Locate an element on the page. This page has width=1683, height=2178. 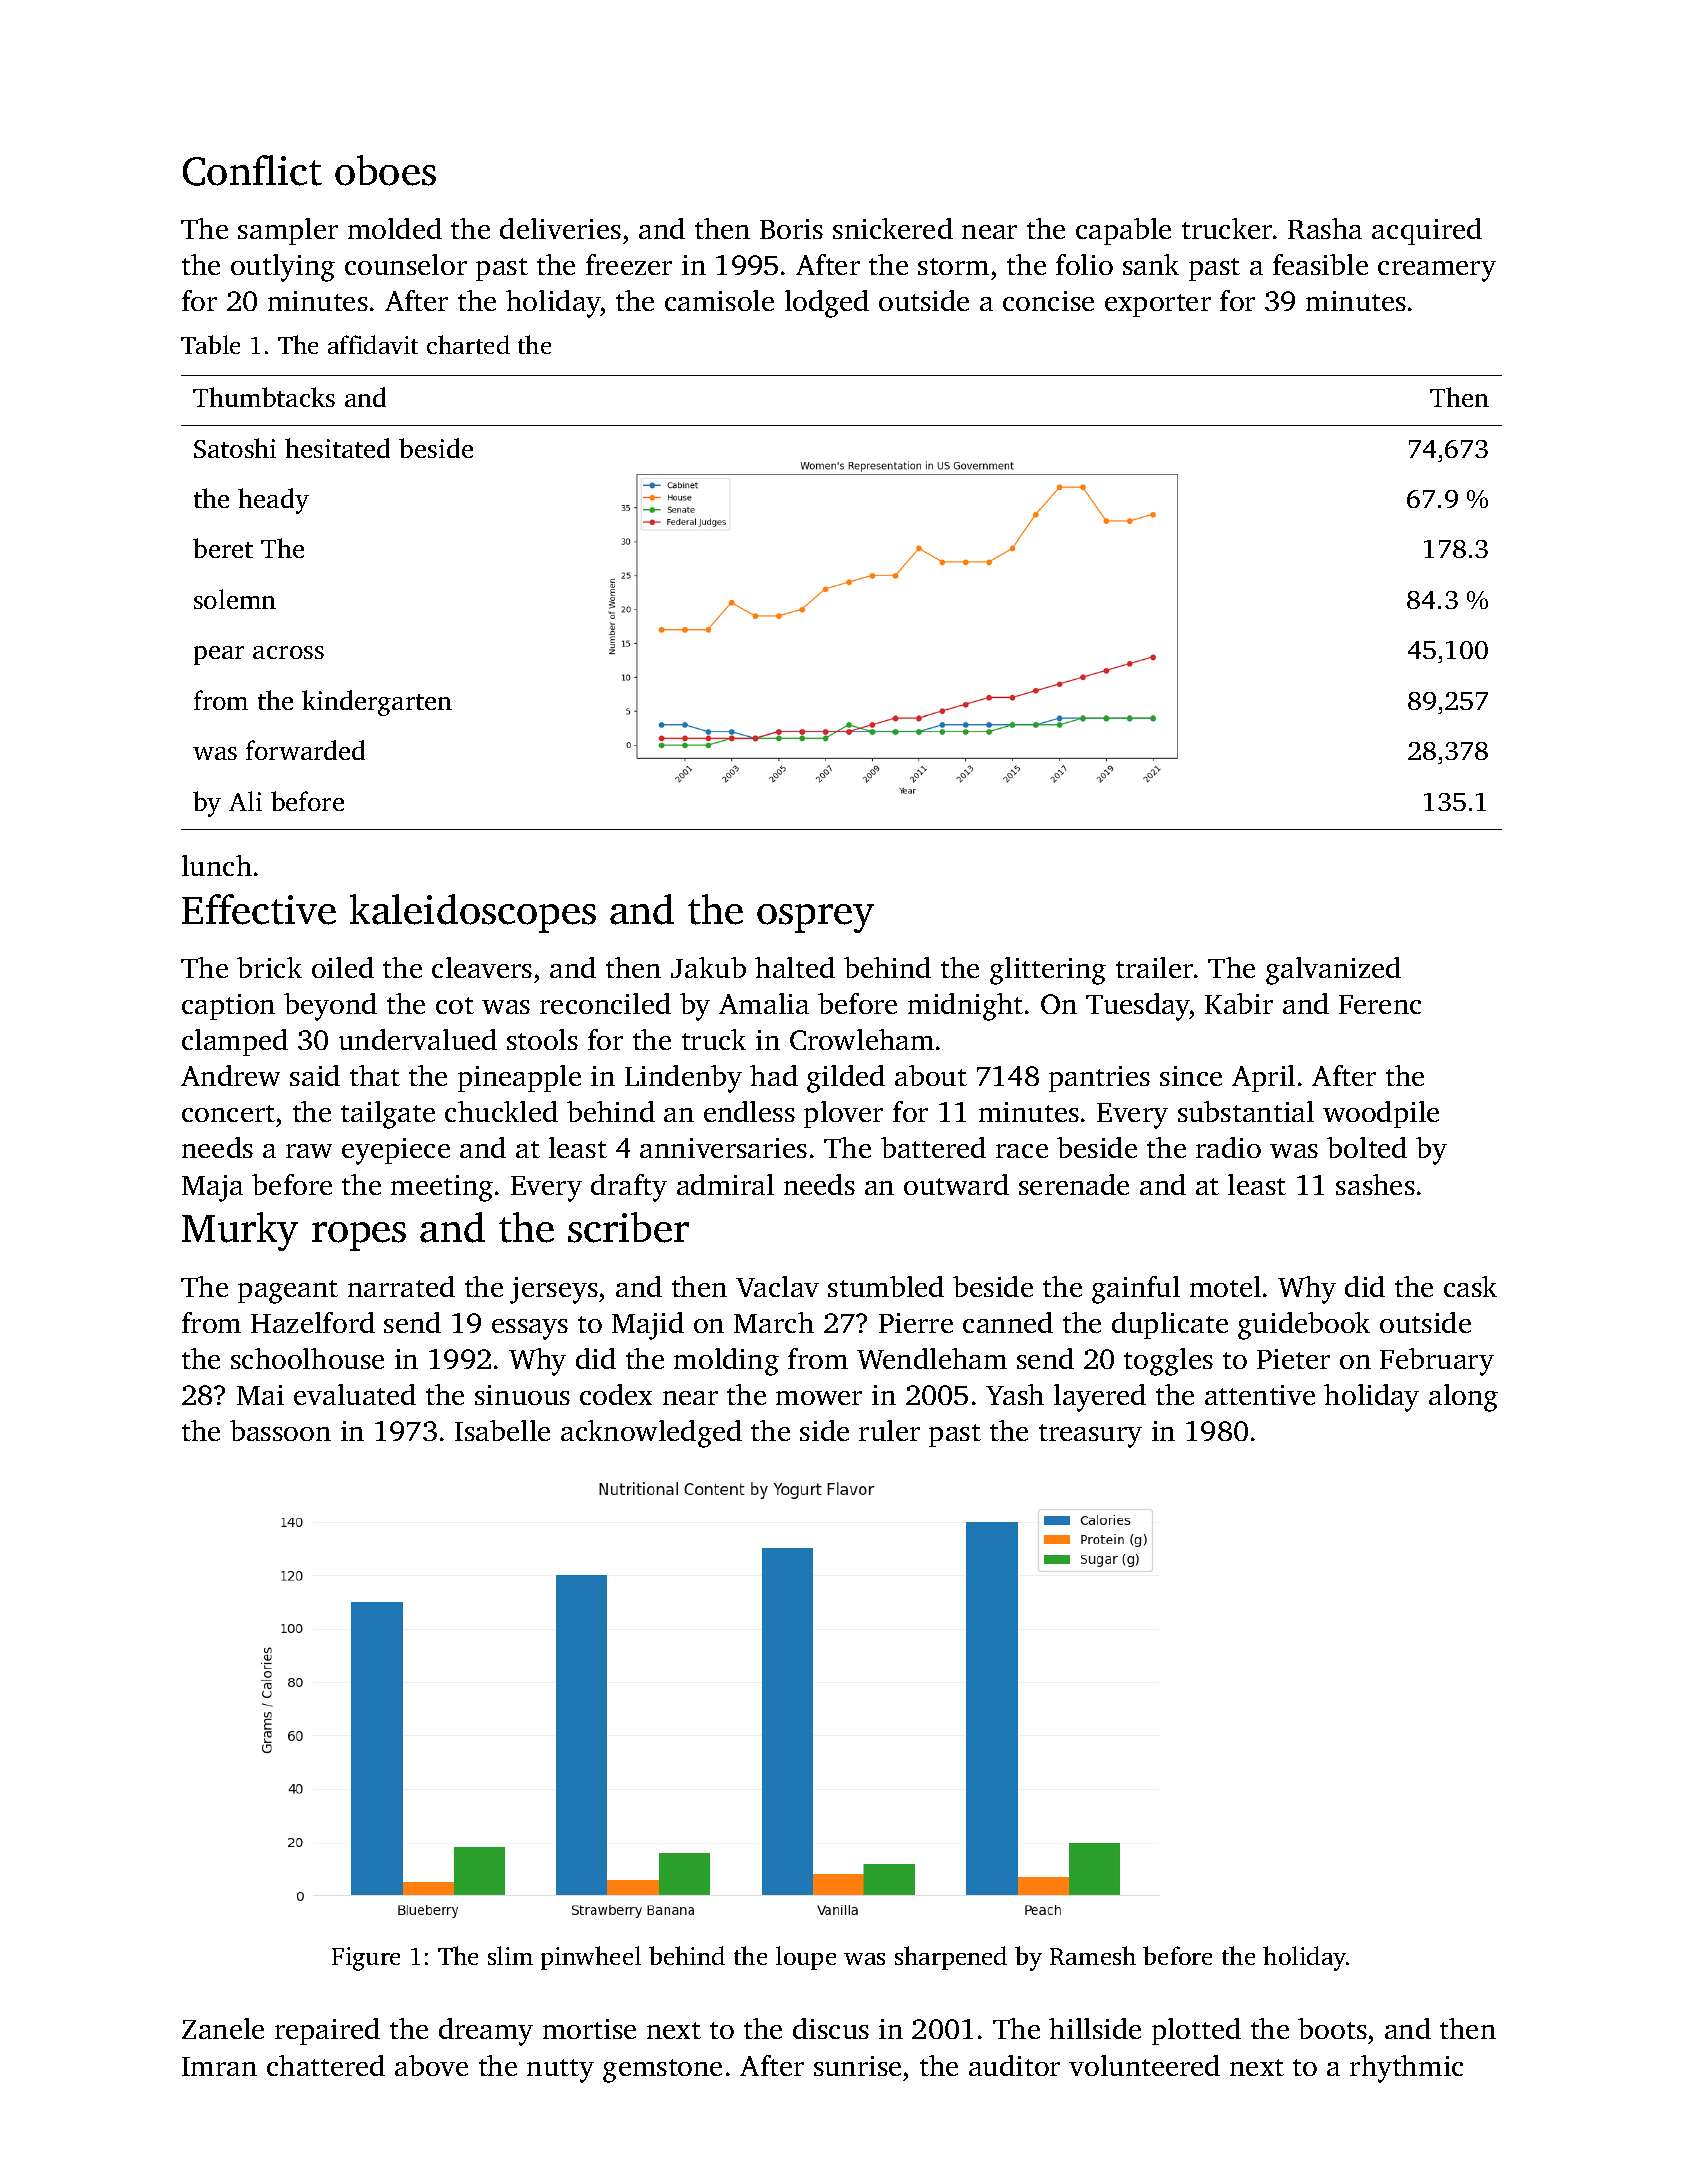
acknowledged is located at coordinates (651, 1434).
